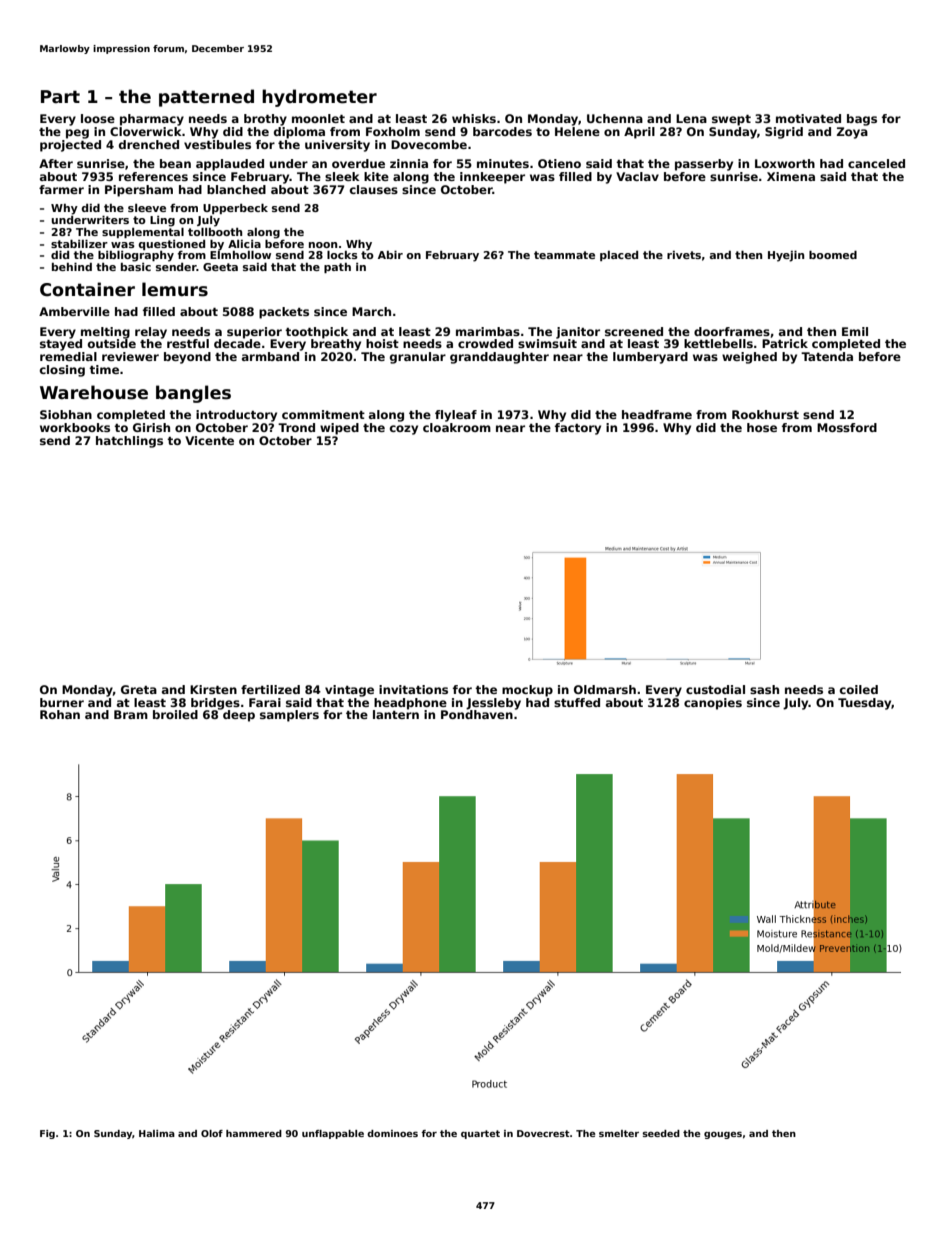 The height and width of the screenshot is (1233, 952). I want to click on hammered, so click(254, 1133).
